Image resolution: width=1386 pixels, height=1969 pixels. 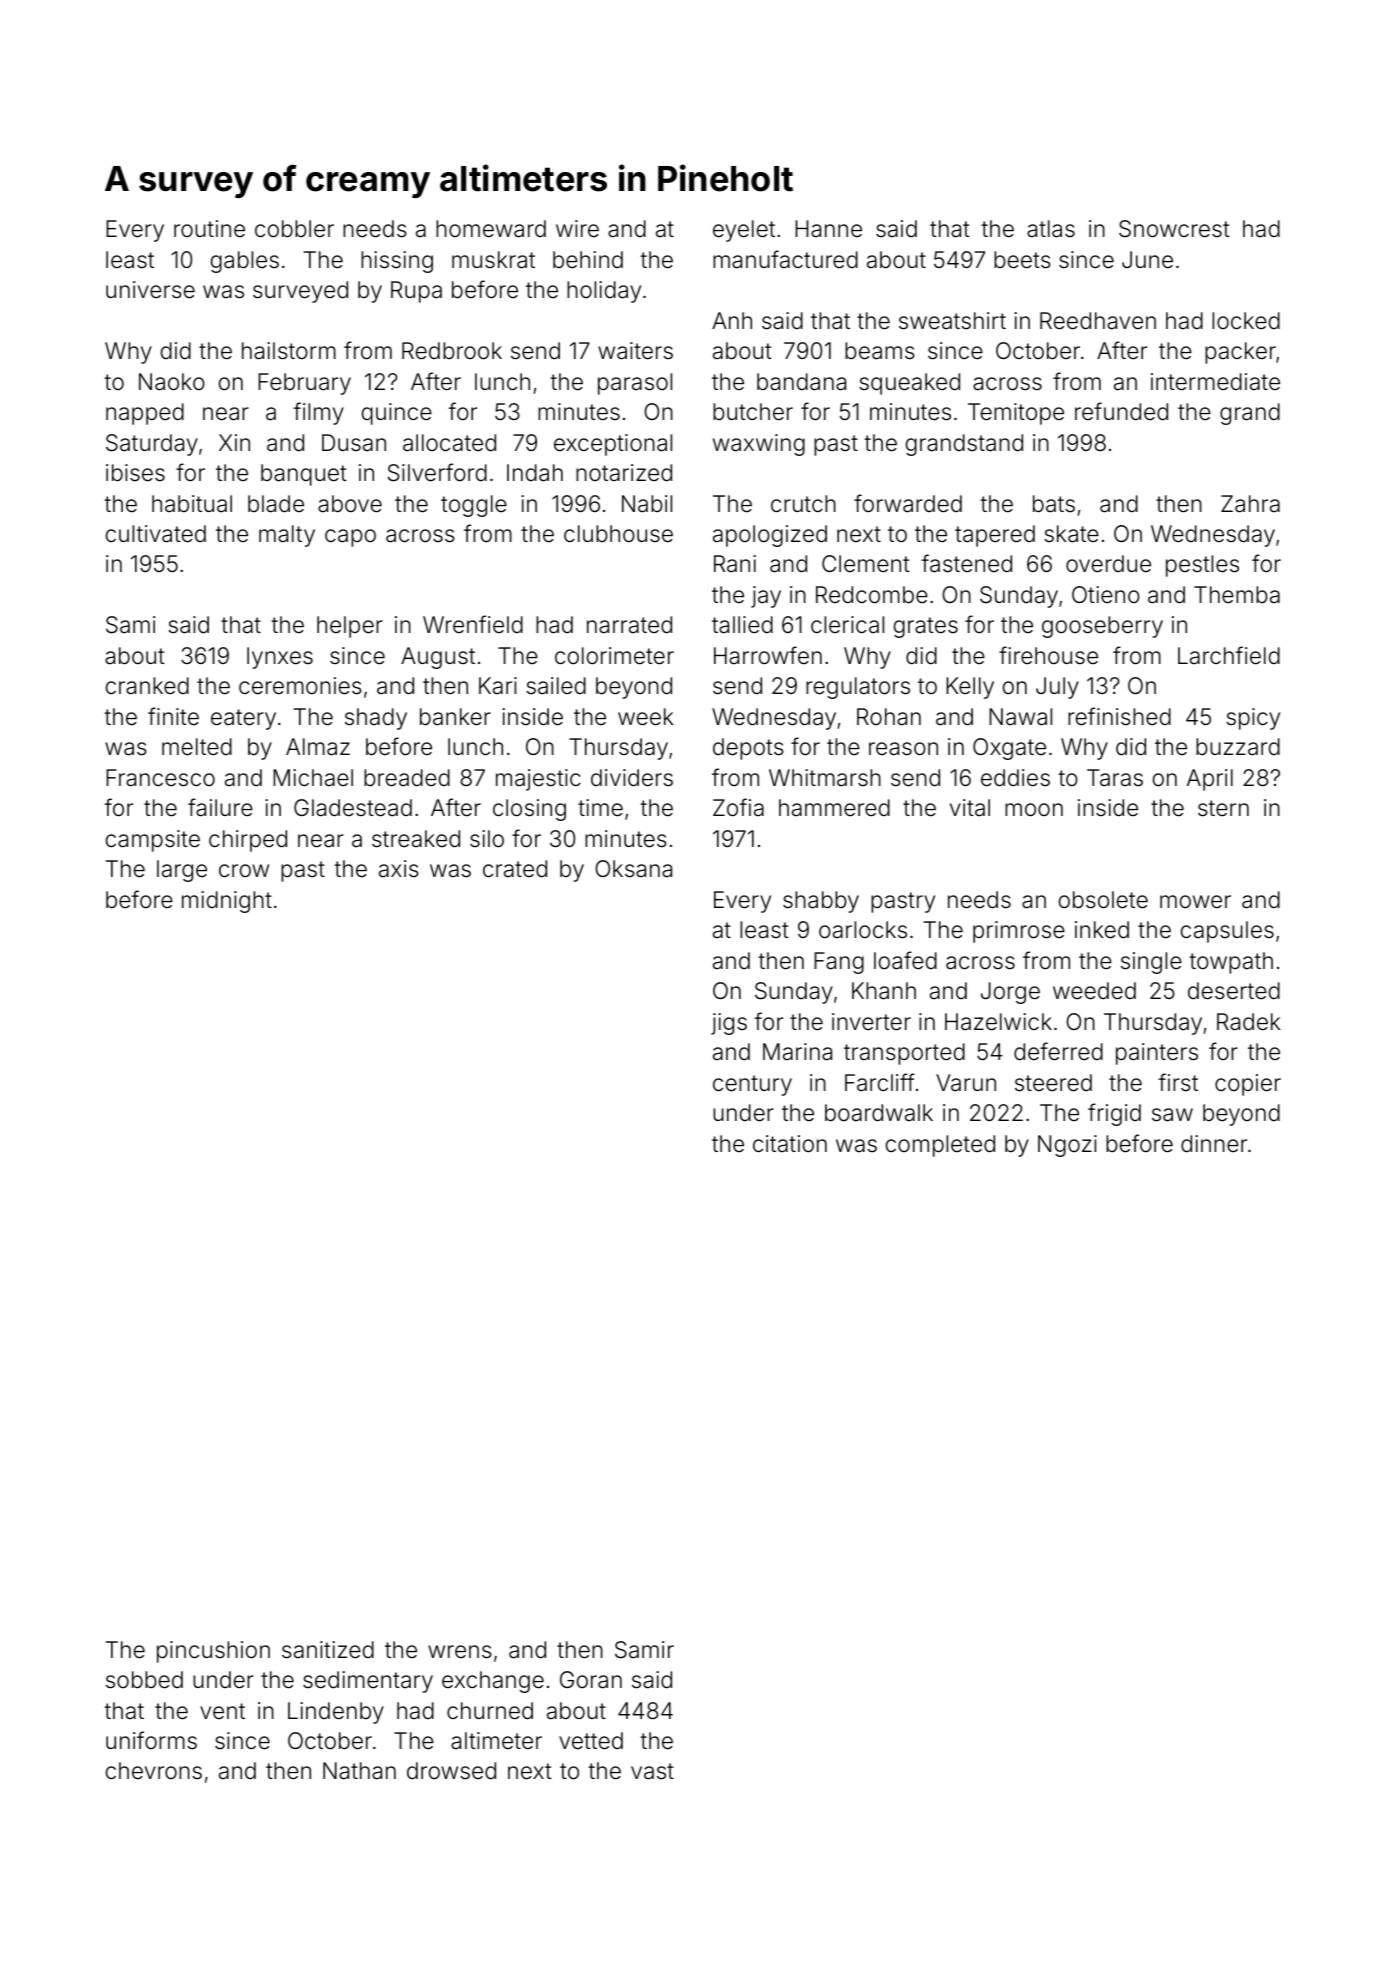 I want to click on midnight, so click(x=227, y=902).
